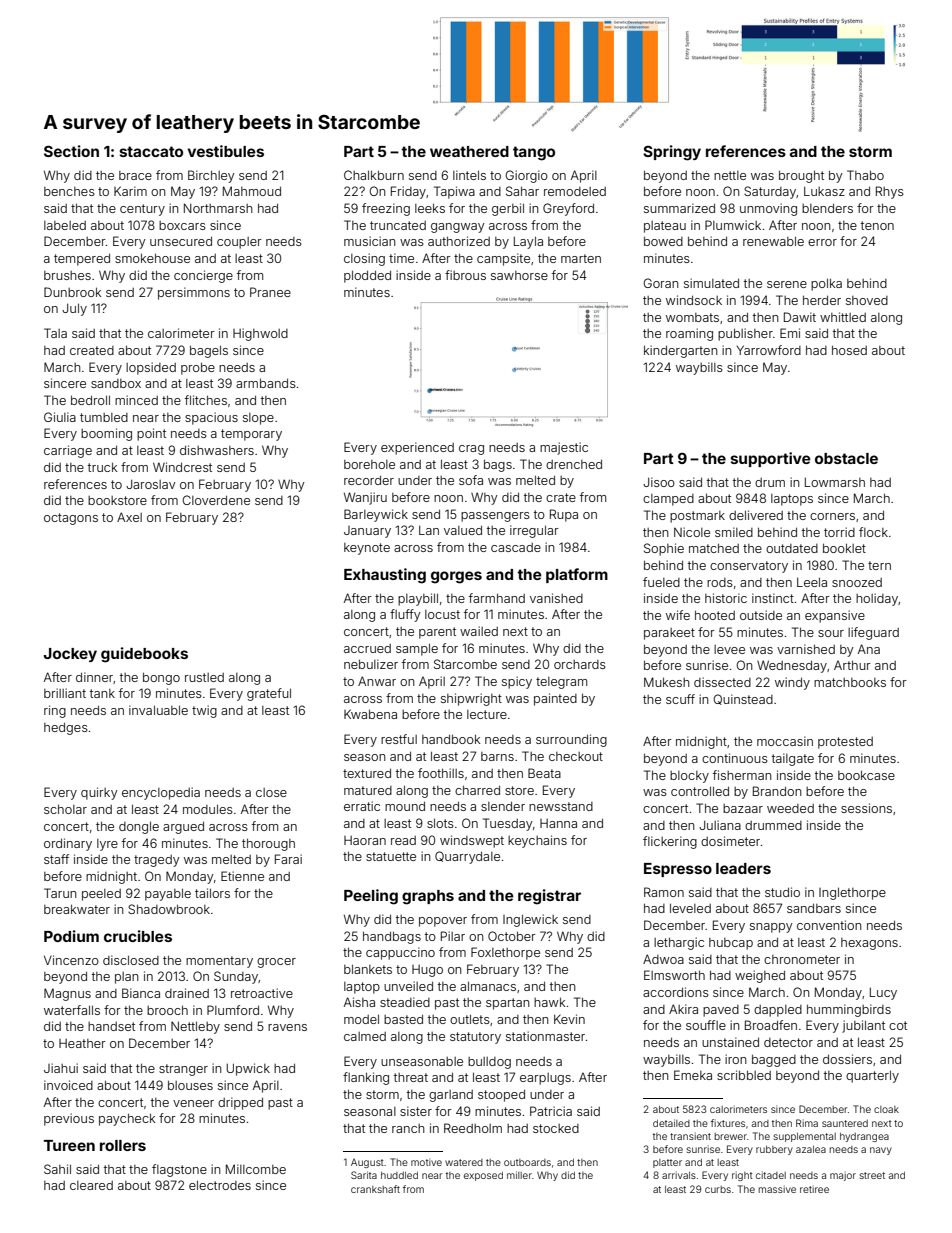 This screenshot has width=952, height=1233. Describe the element at coordinates (801, 176) in the screenshot. I see `brought` at that location.
